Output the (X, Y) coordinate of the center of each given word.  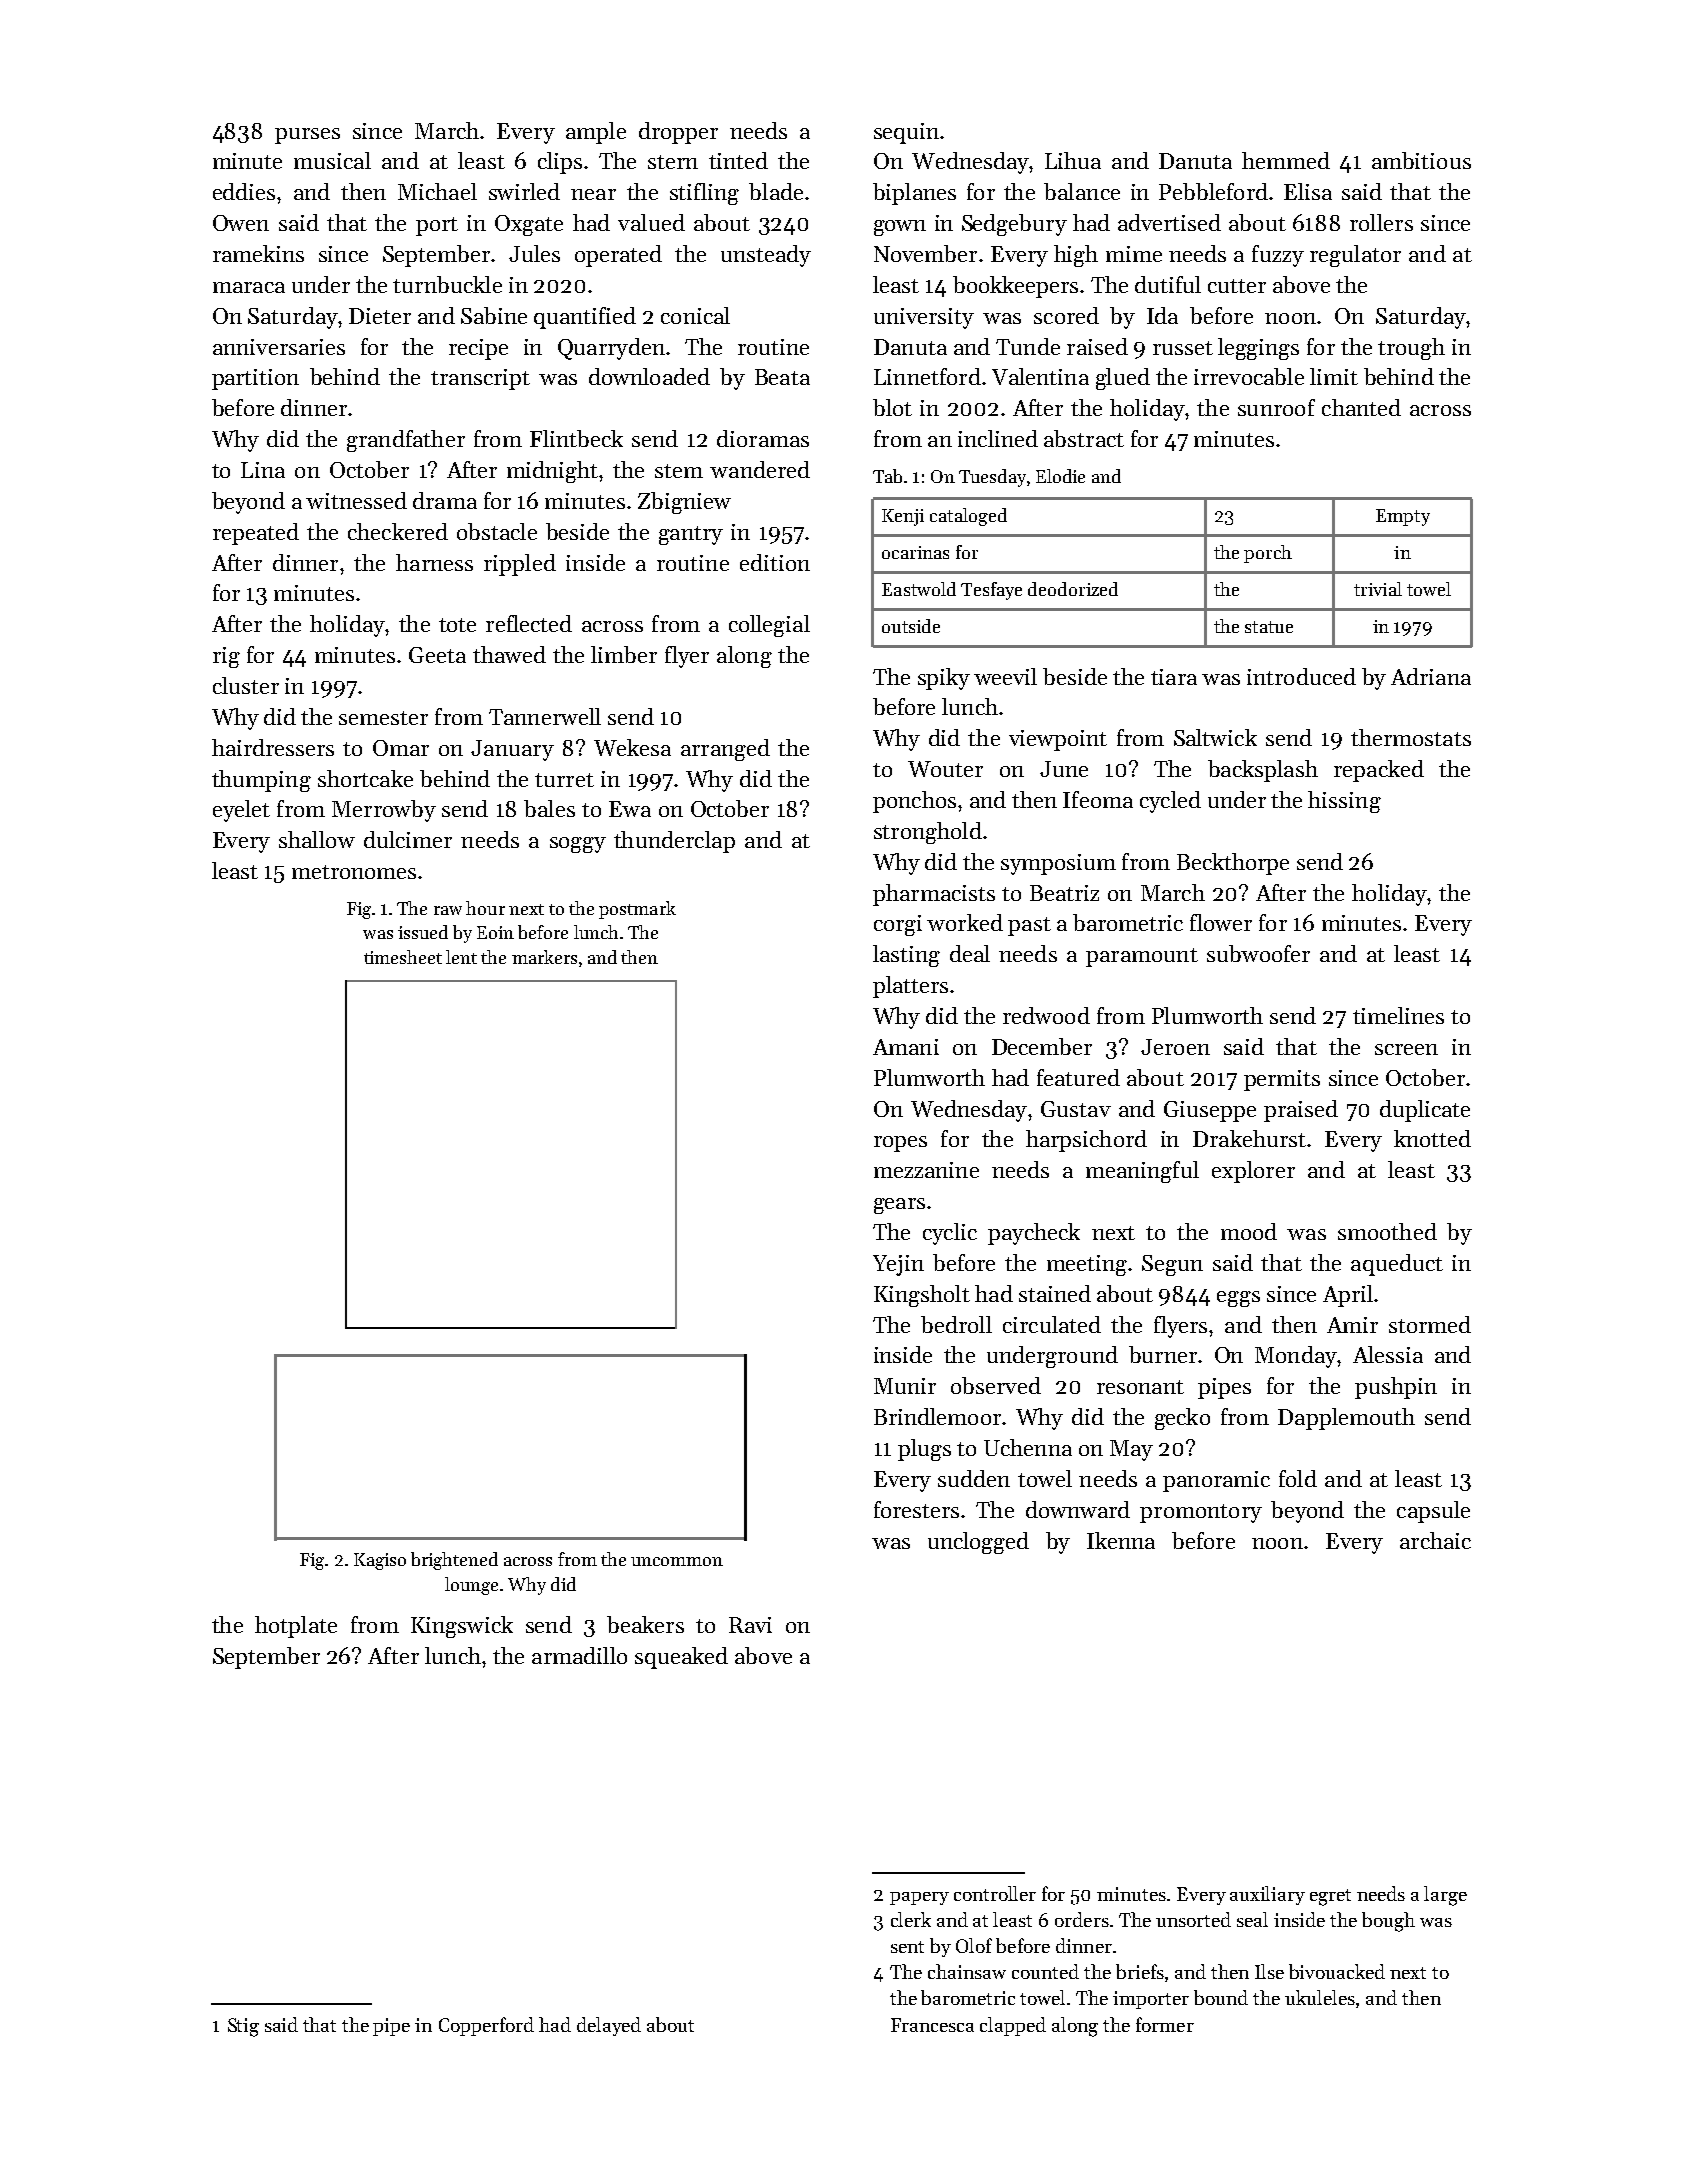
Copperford (486, 2026)
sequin (906, 133)
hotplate (296, 1627)
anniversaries (279, 347)
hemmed (1286, 160)
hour (485, 908)
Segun (1172, 1265)
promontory (1201, 1513)
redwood (1046, 1015)
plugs (924, 1450)
